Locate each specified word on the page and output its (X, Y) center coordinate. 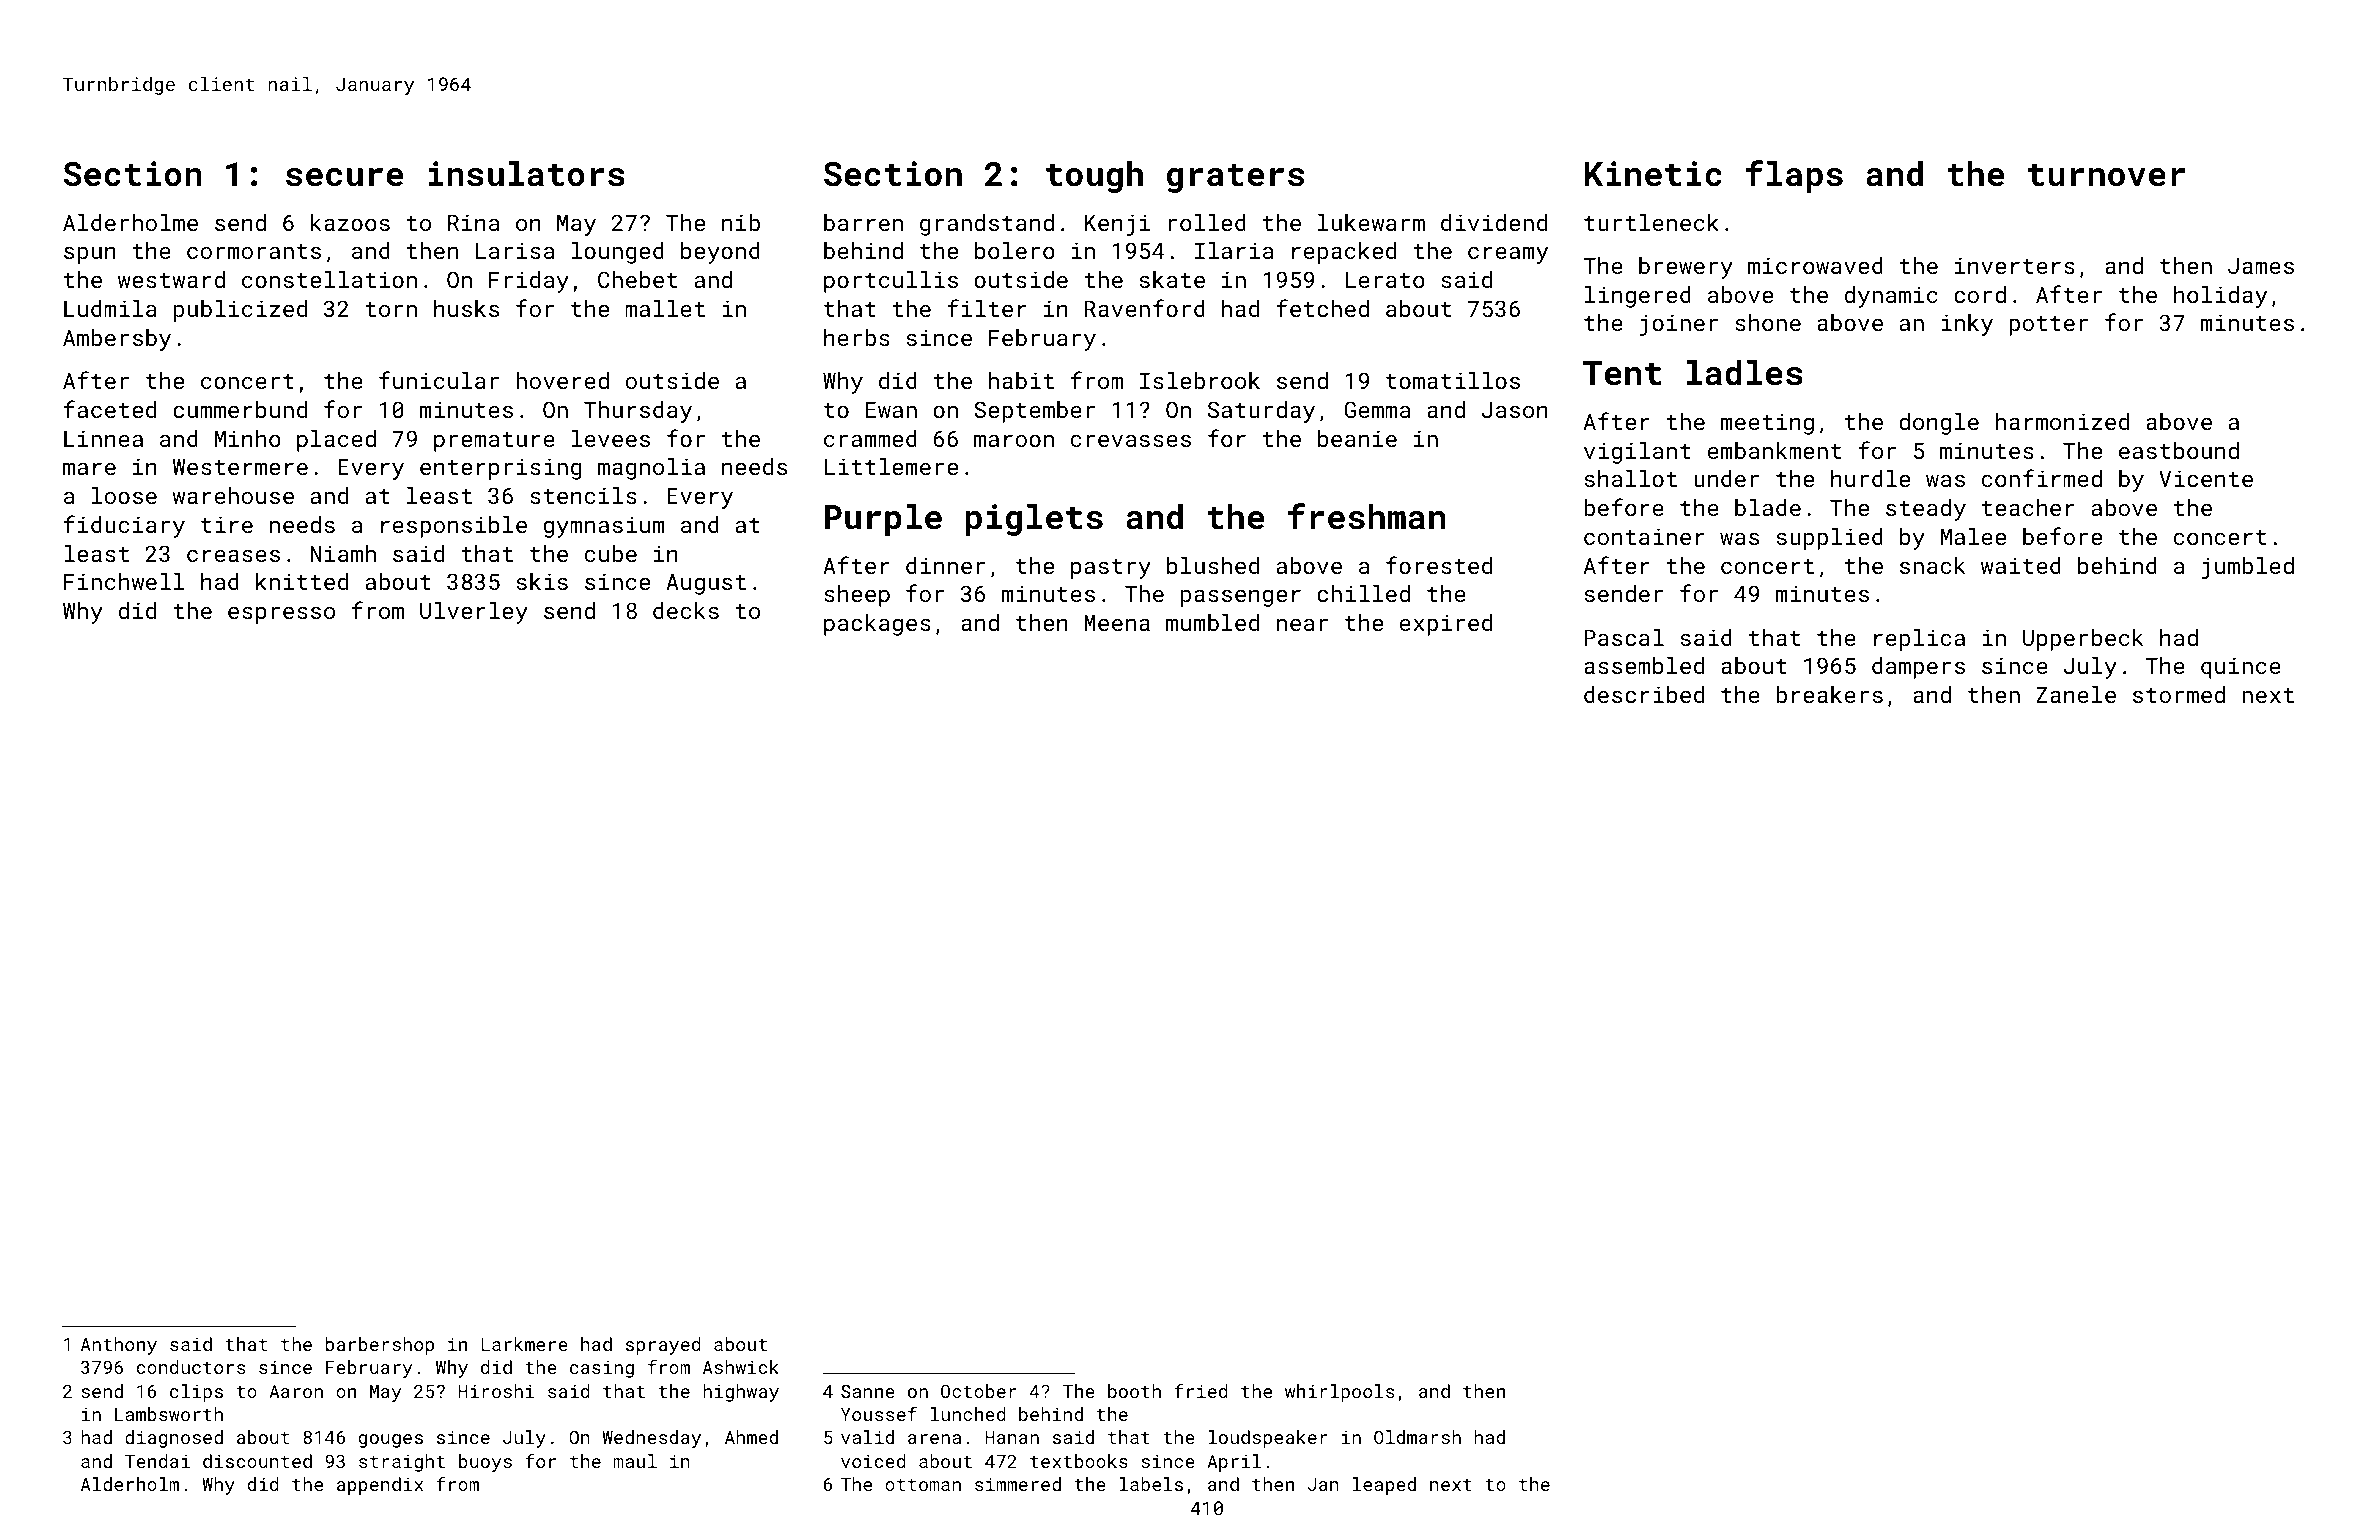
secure (344, 177)
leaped (1384, 1486)
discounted (257, 1461)
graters (1235, 178)
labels (1151, 1484)
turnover (2106, 175)
